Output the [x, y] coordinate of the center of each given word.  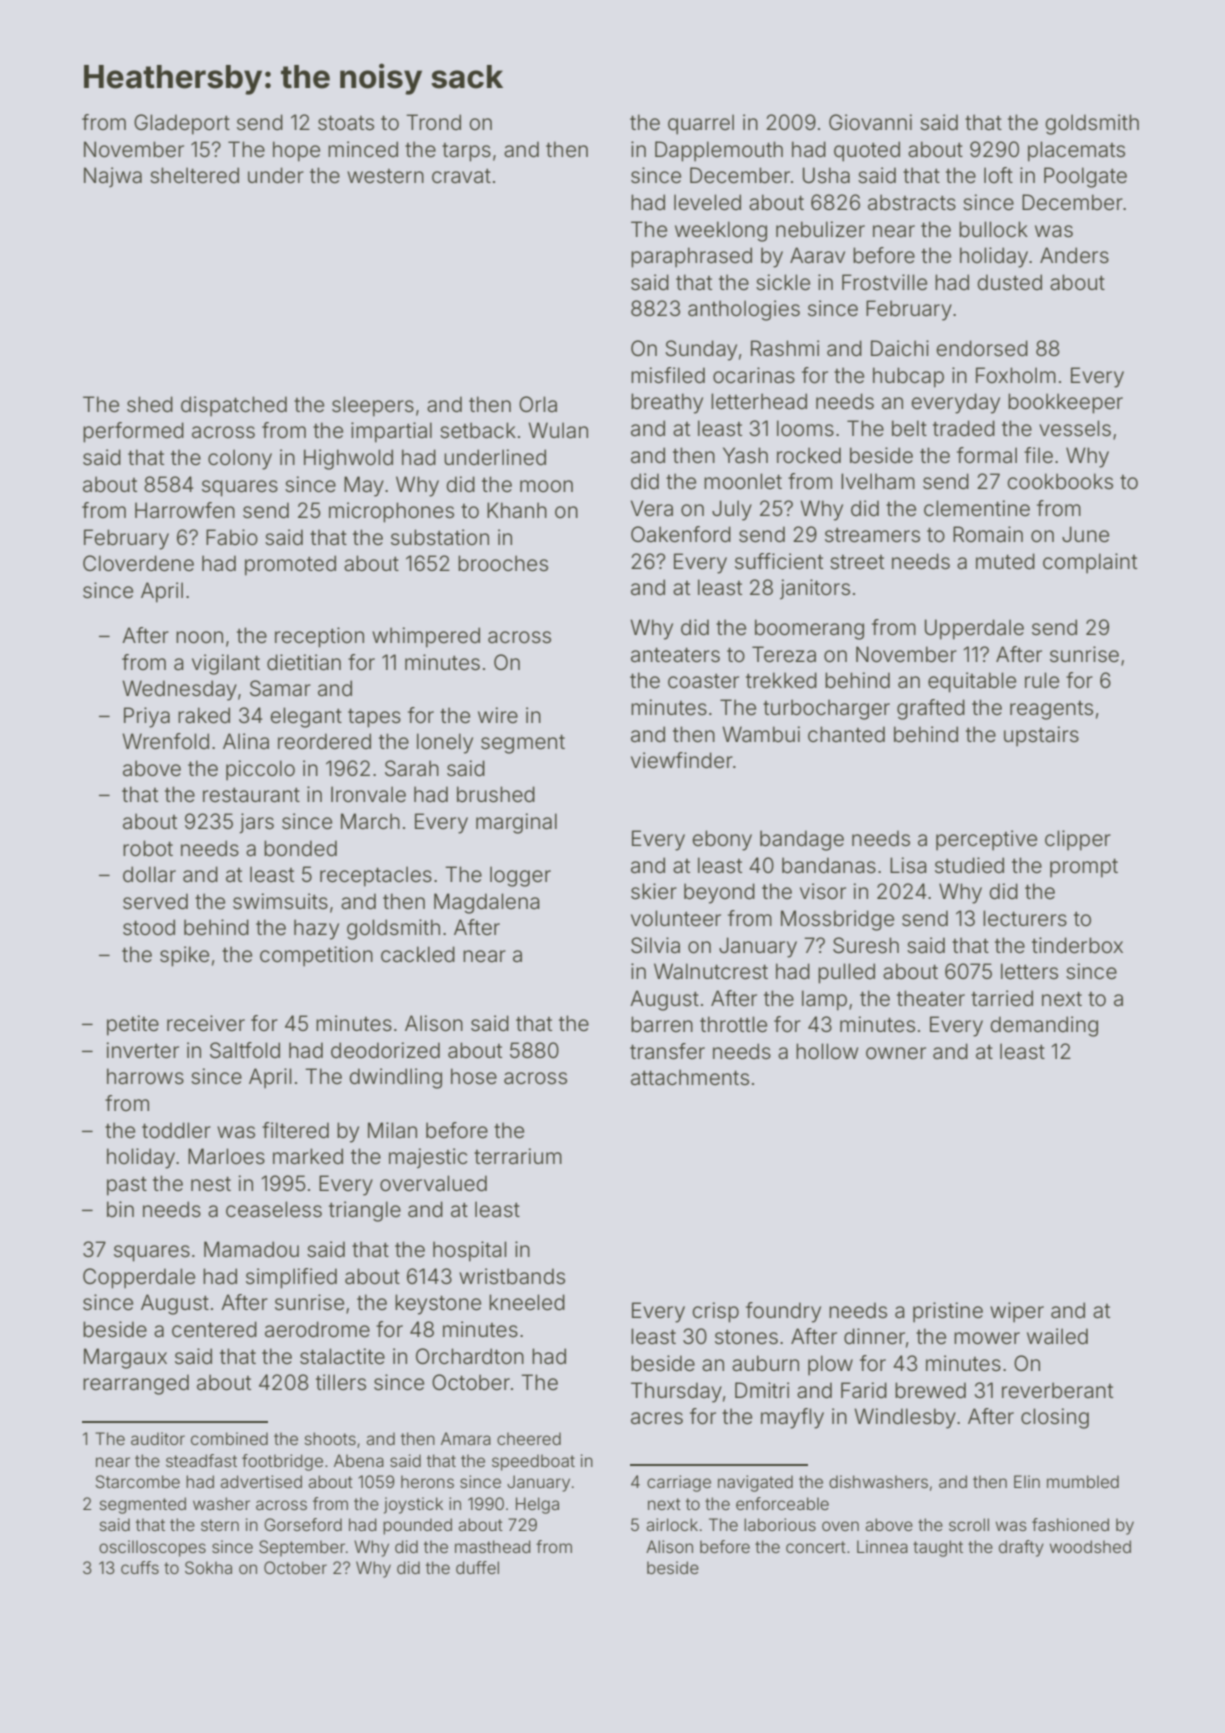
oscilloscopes [152, 1548]
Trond [433, 122]
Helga [537, 1505]
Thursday [676, 1392]
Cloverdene [138, 563]
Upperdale [974, 629]
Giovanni [870, 122]
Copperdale [139, 1278]
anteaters [675, 655]
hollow [827, 1051]
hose [474, 1076]
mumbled [1083, 1481]
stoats [346, 123]
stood [149, 927]
